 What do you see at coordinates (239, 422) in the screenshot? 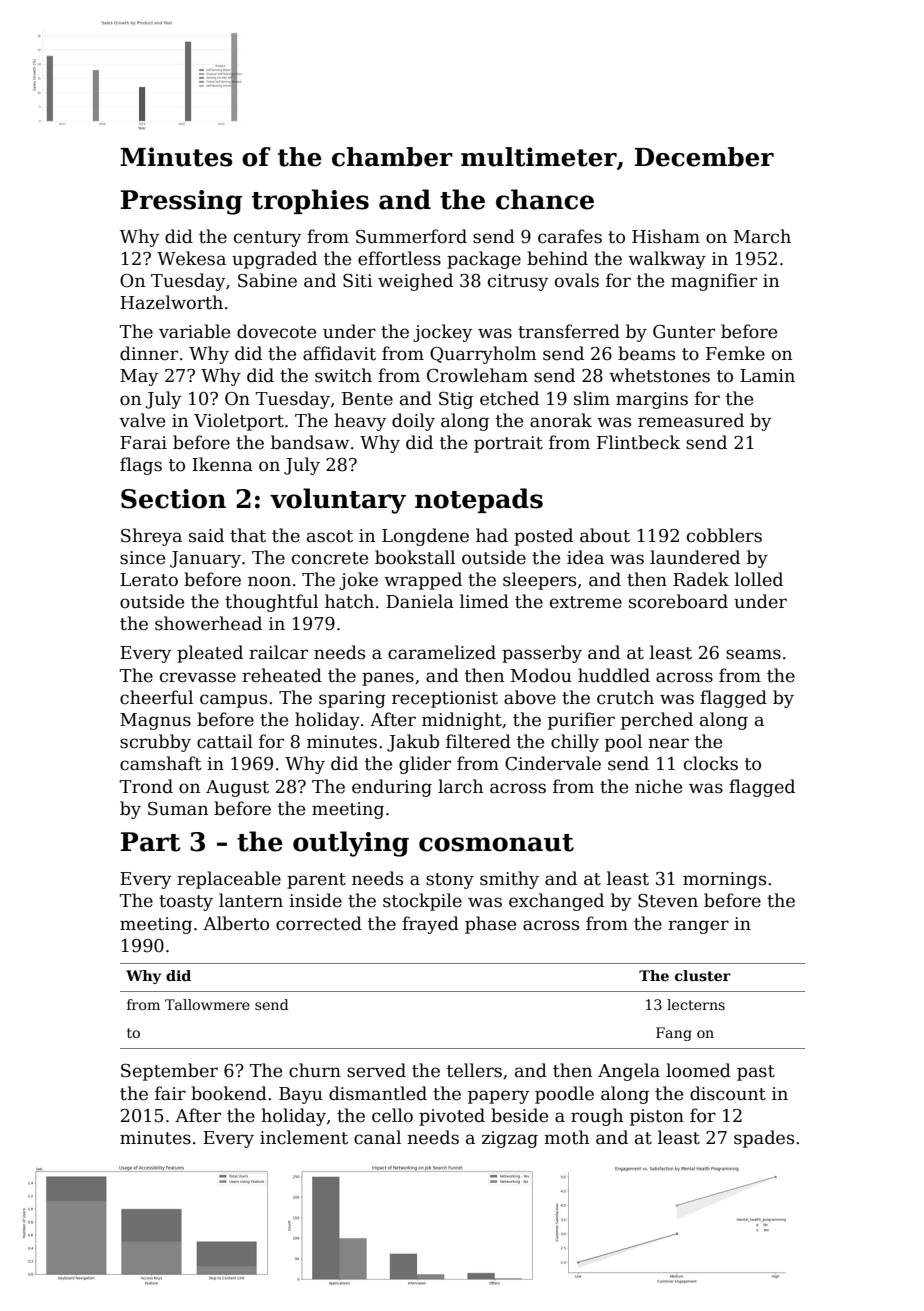
I see `Violetport` at bounding box center [239, 422].
